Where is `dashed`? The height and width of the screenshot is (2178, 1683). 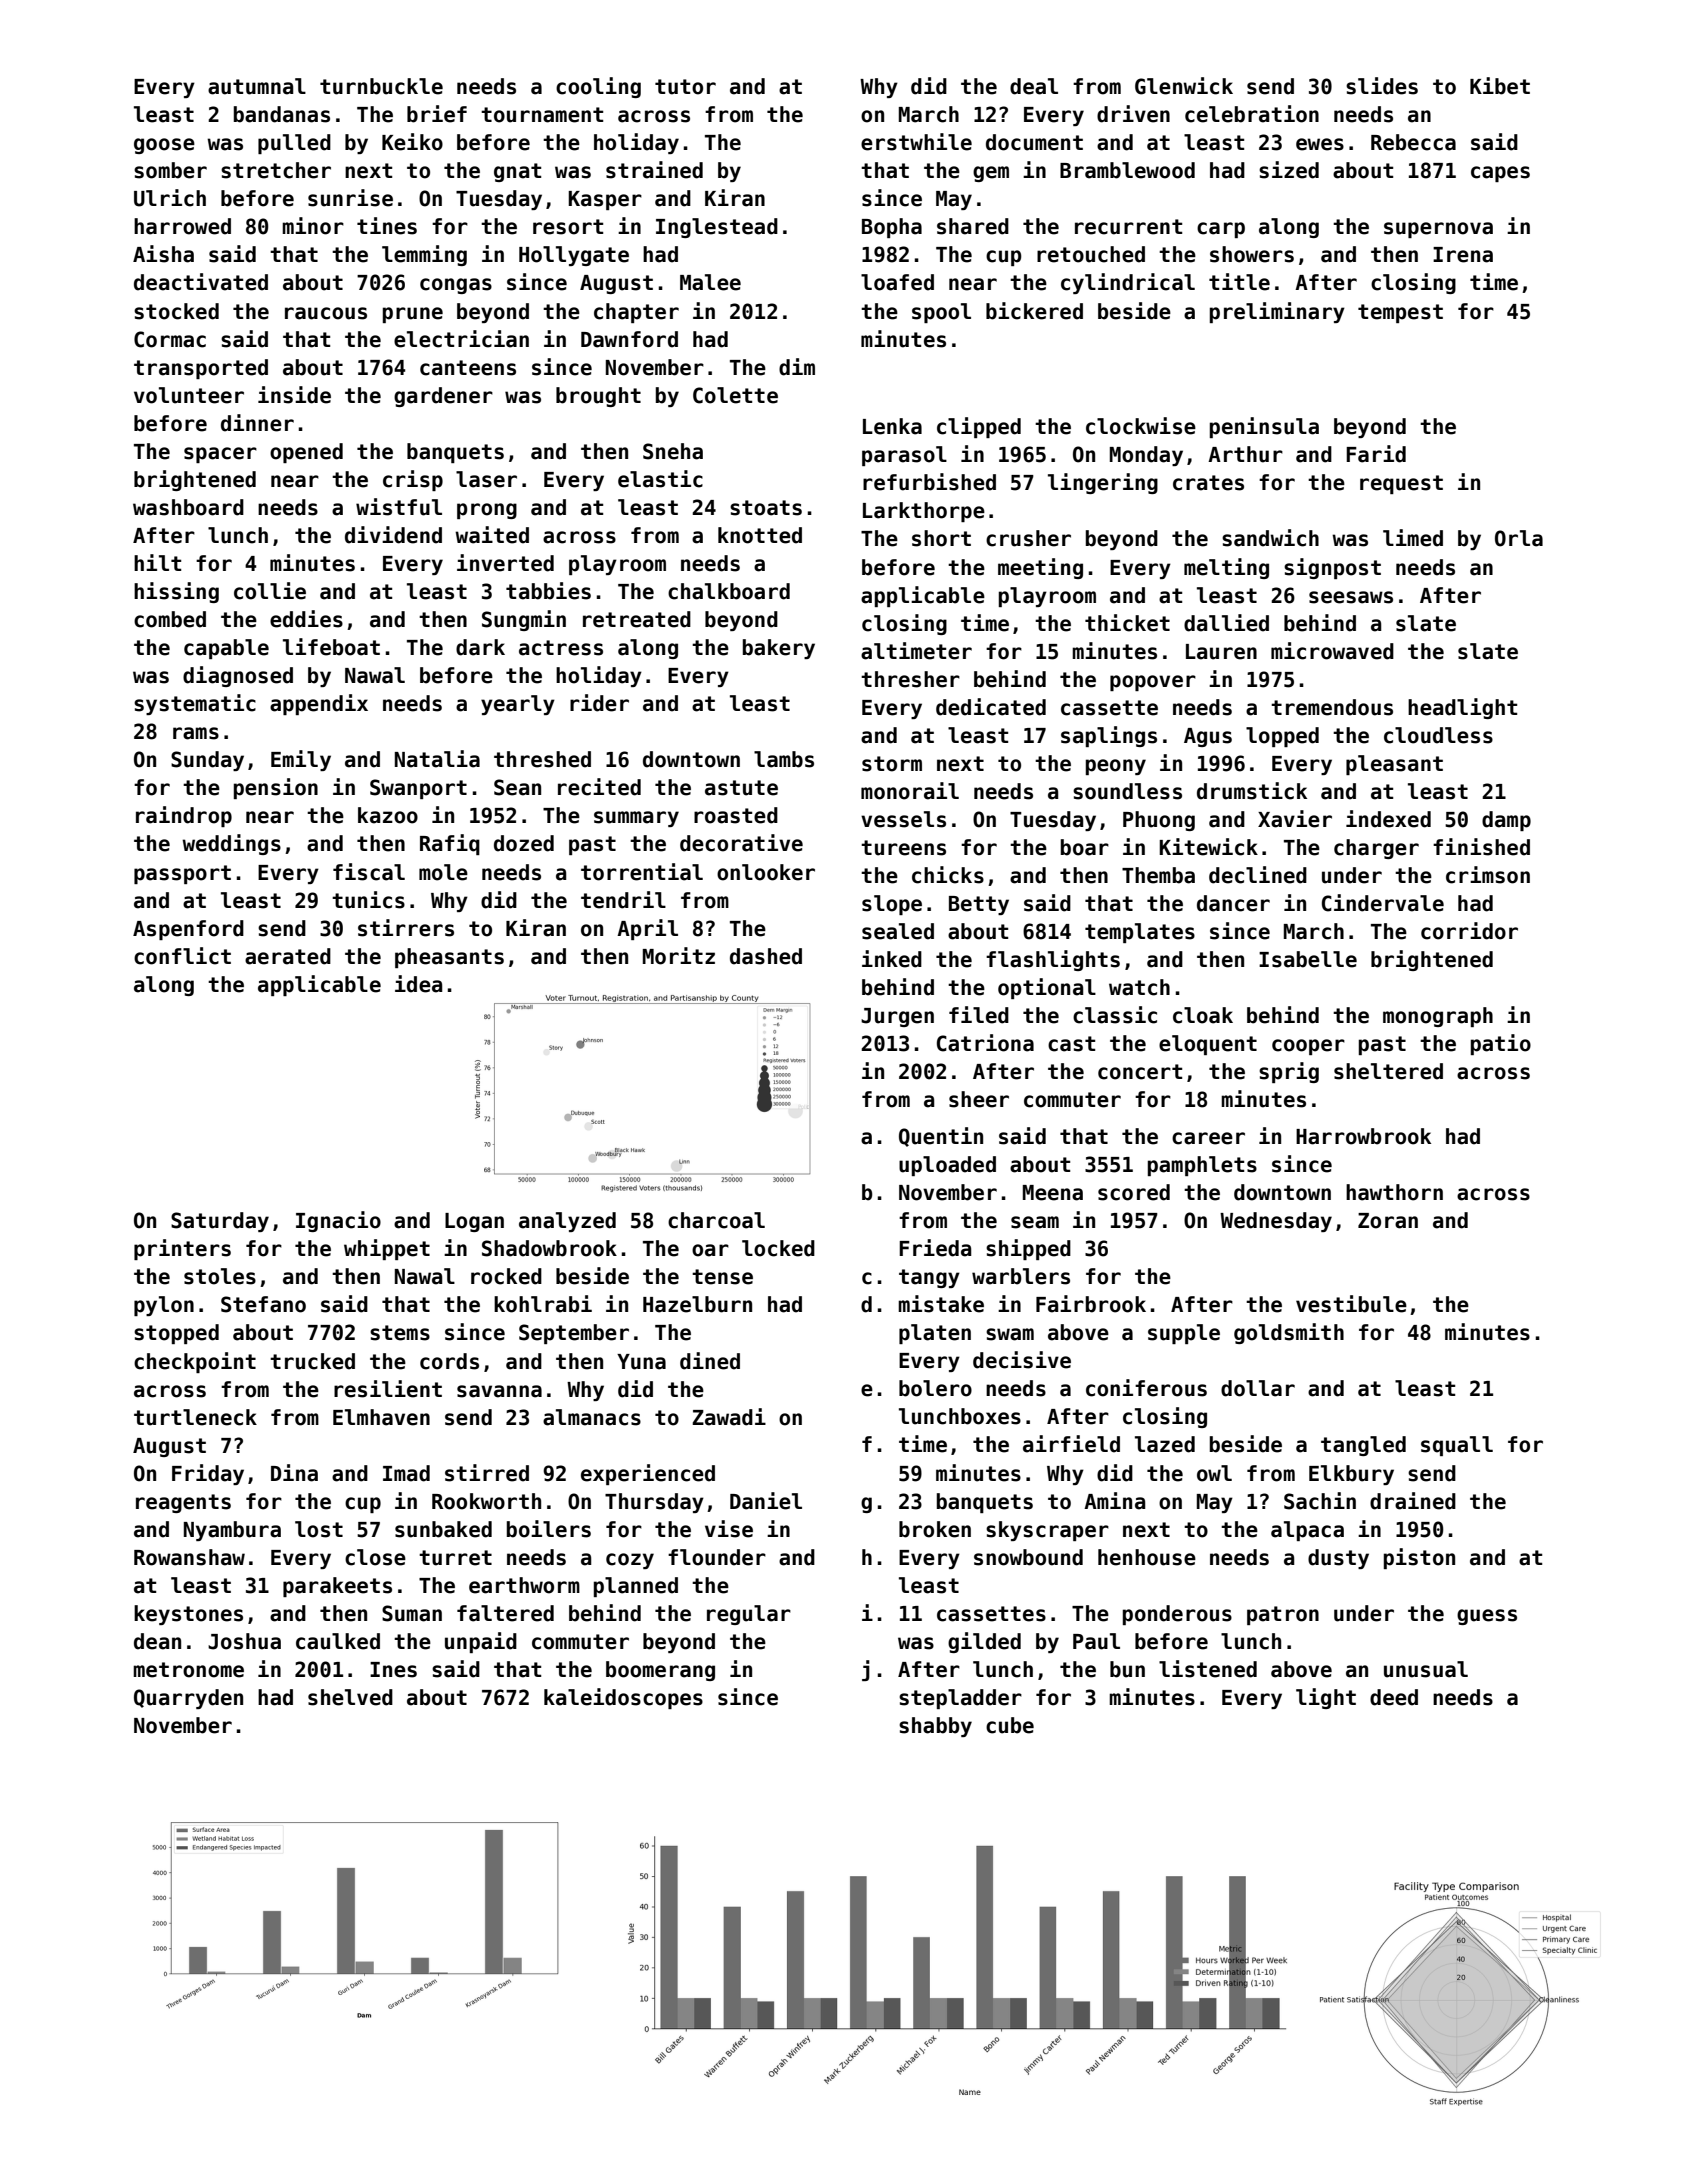
dashed is located at coordinates (766, 956).
